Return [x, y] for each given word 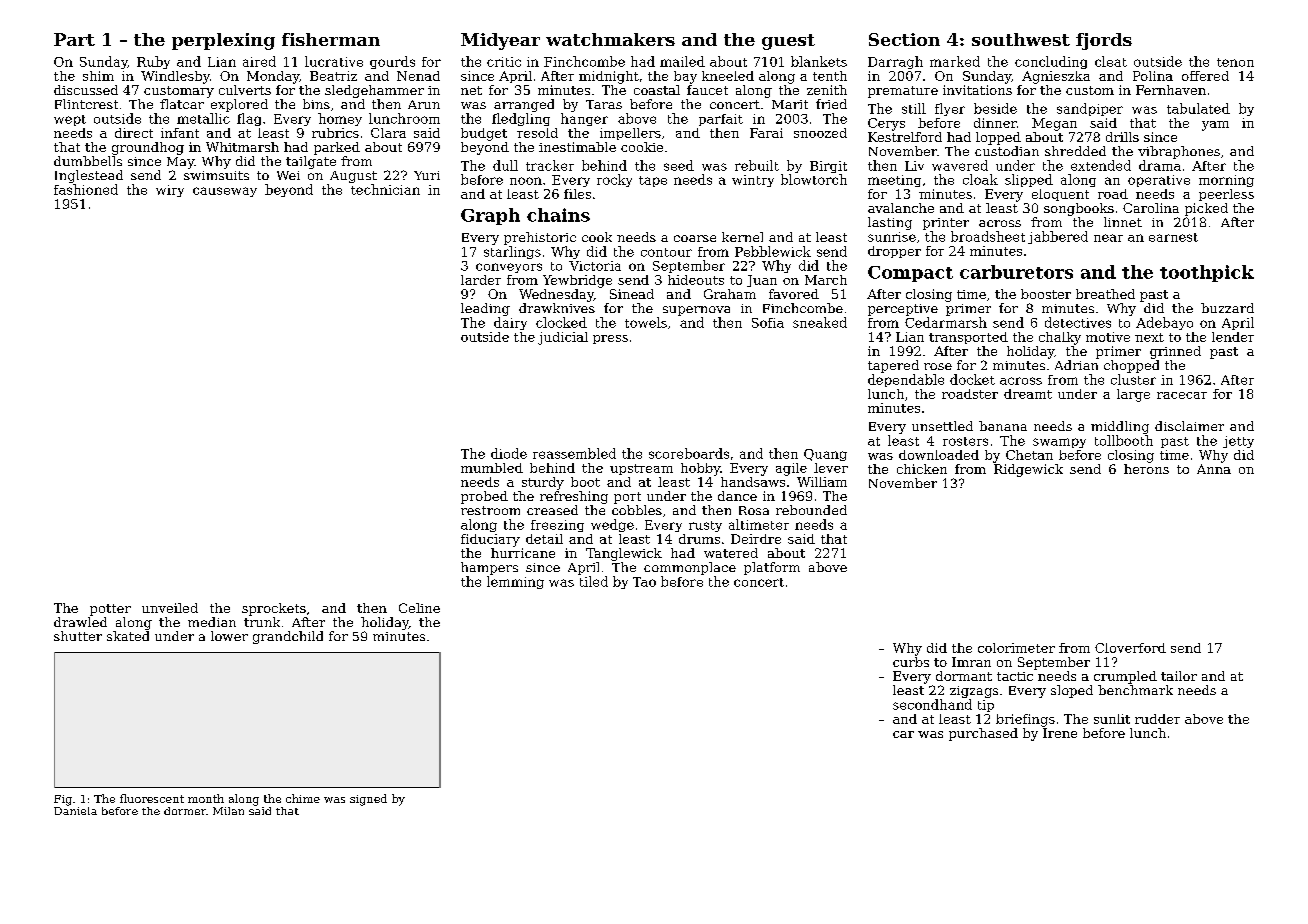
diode [509, 453]
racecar [1182, 395]
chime [303, 798]
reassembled [574, 453]
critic [504, 62]
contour [666, 252]
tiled [594, 581]
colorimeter [1016, 648]
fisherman [331, 39]
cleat [1111, 61]
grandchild [288, 637]
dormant [964, 676]
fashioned [86, 189]
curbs [911, 662]
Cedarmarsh [946, 322]
